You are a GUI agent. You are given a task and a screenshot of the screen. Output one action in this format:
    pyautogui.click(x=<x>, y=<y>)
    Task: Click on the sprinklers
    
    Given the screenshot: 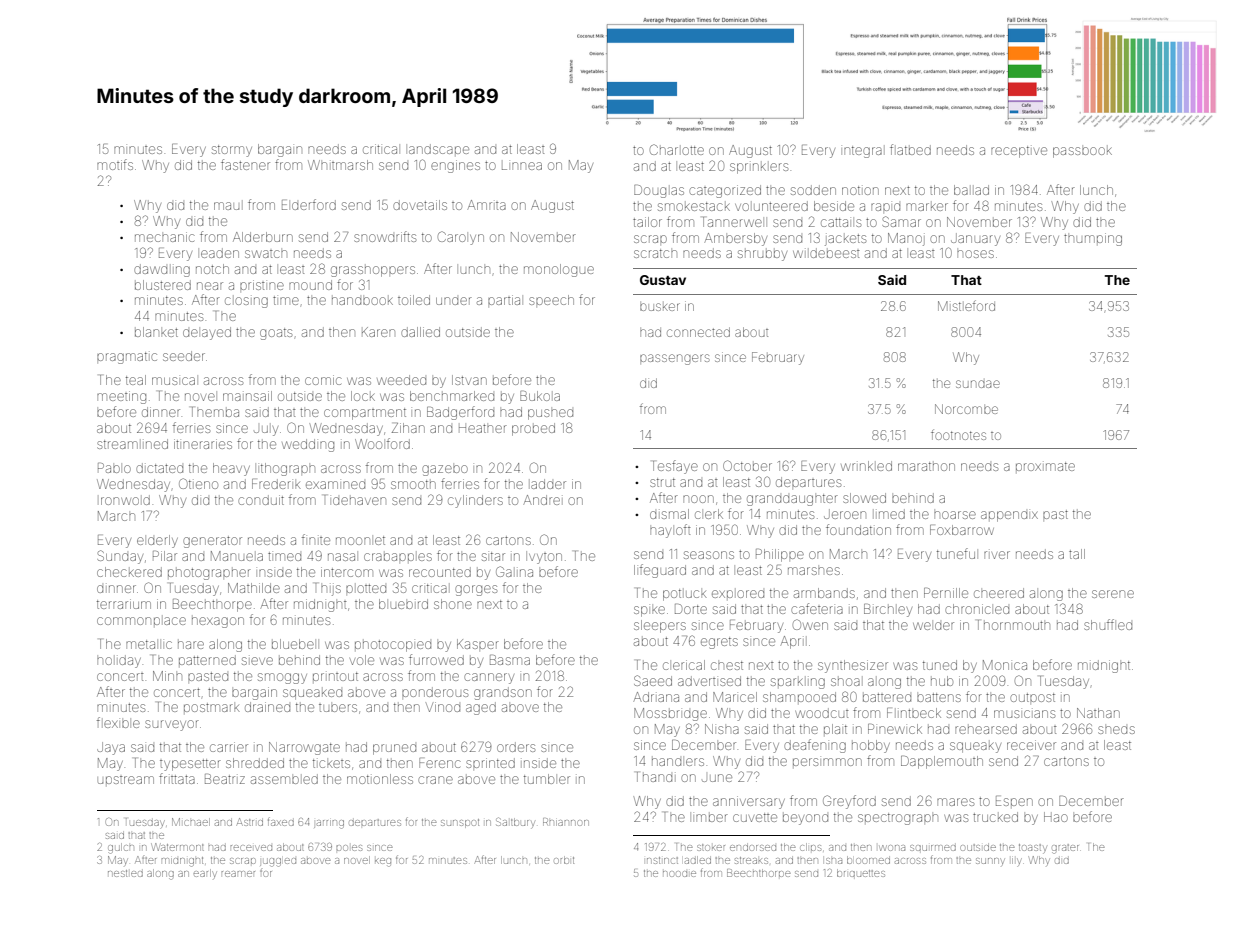 What is the action you would take?
    pyautogui.click(x=759, y=168)
